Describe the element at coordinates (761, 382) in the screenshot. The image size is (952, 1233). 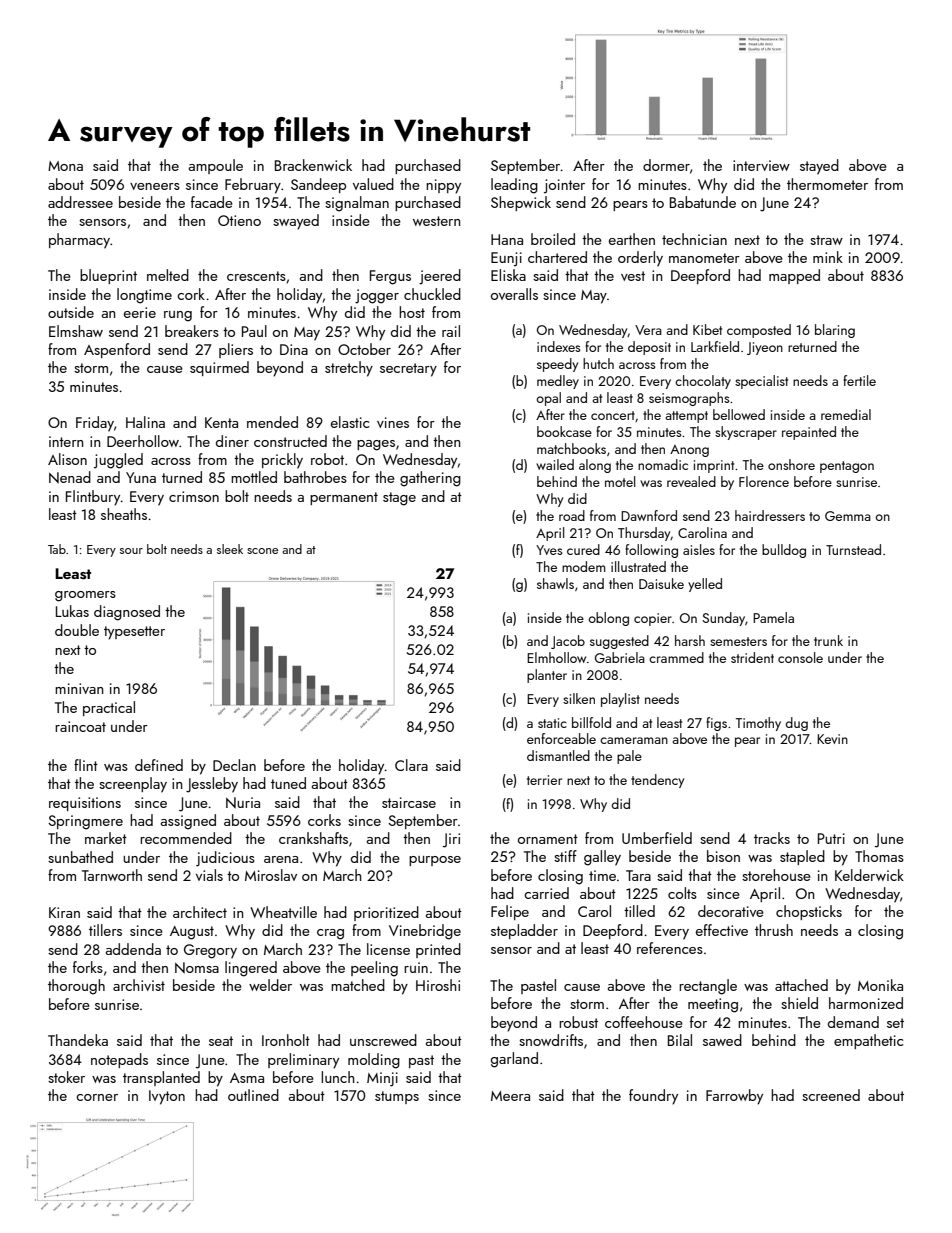
I see `specialist` at that location.
